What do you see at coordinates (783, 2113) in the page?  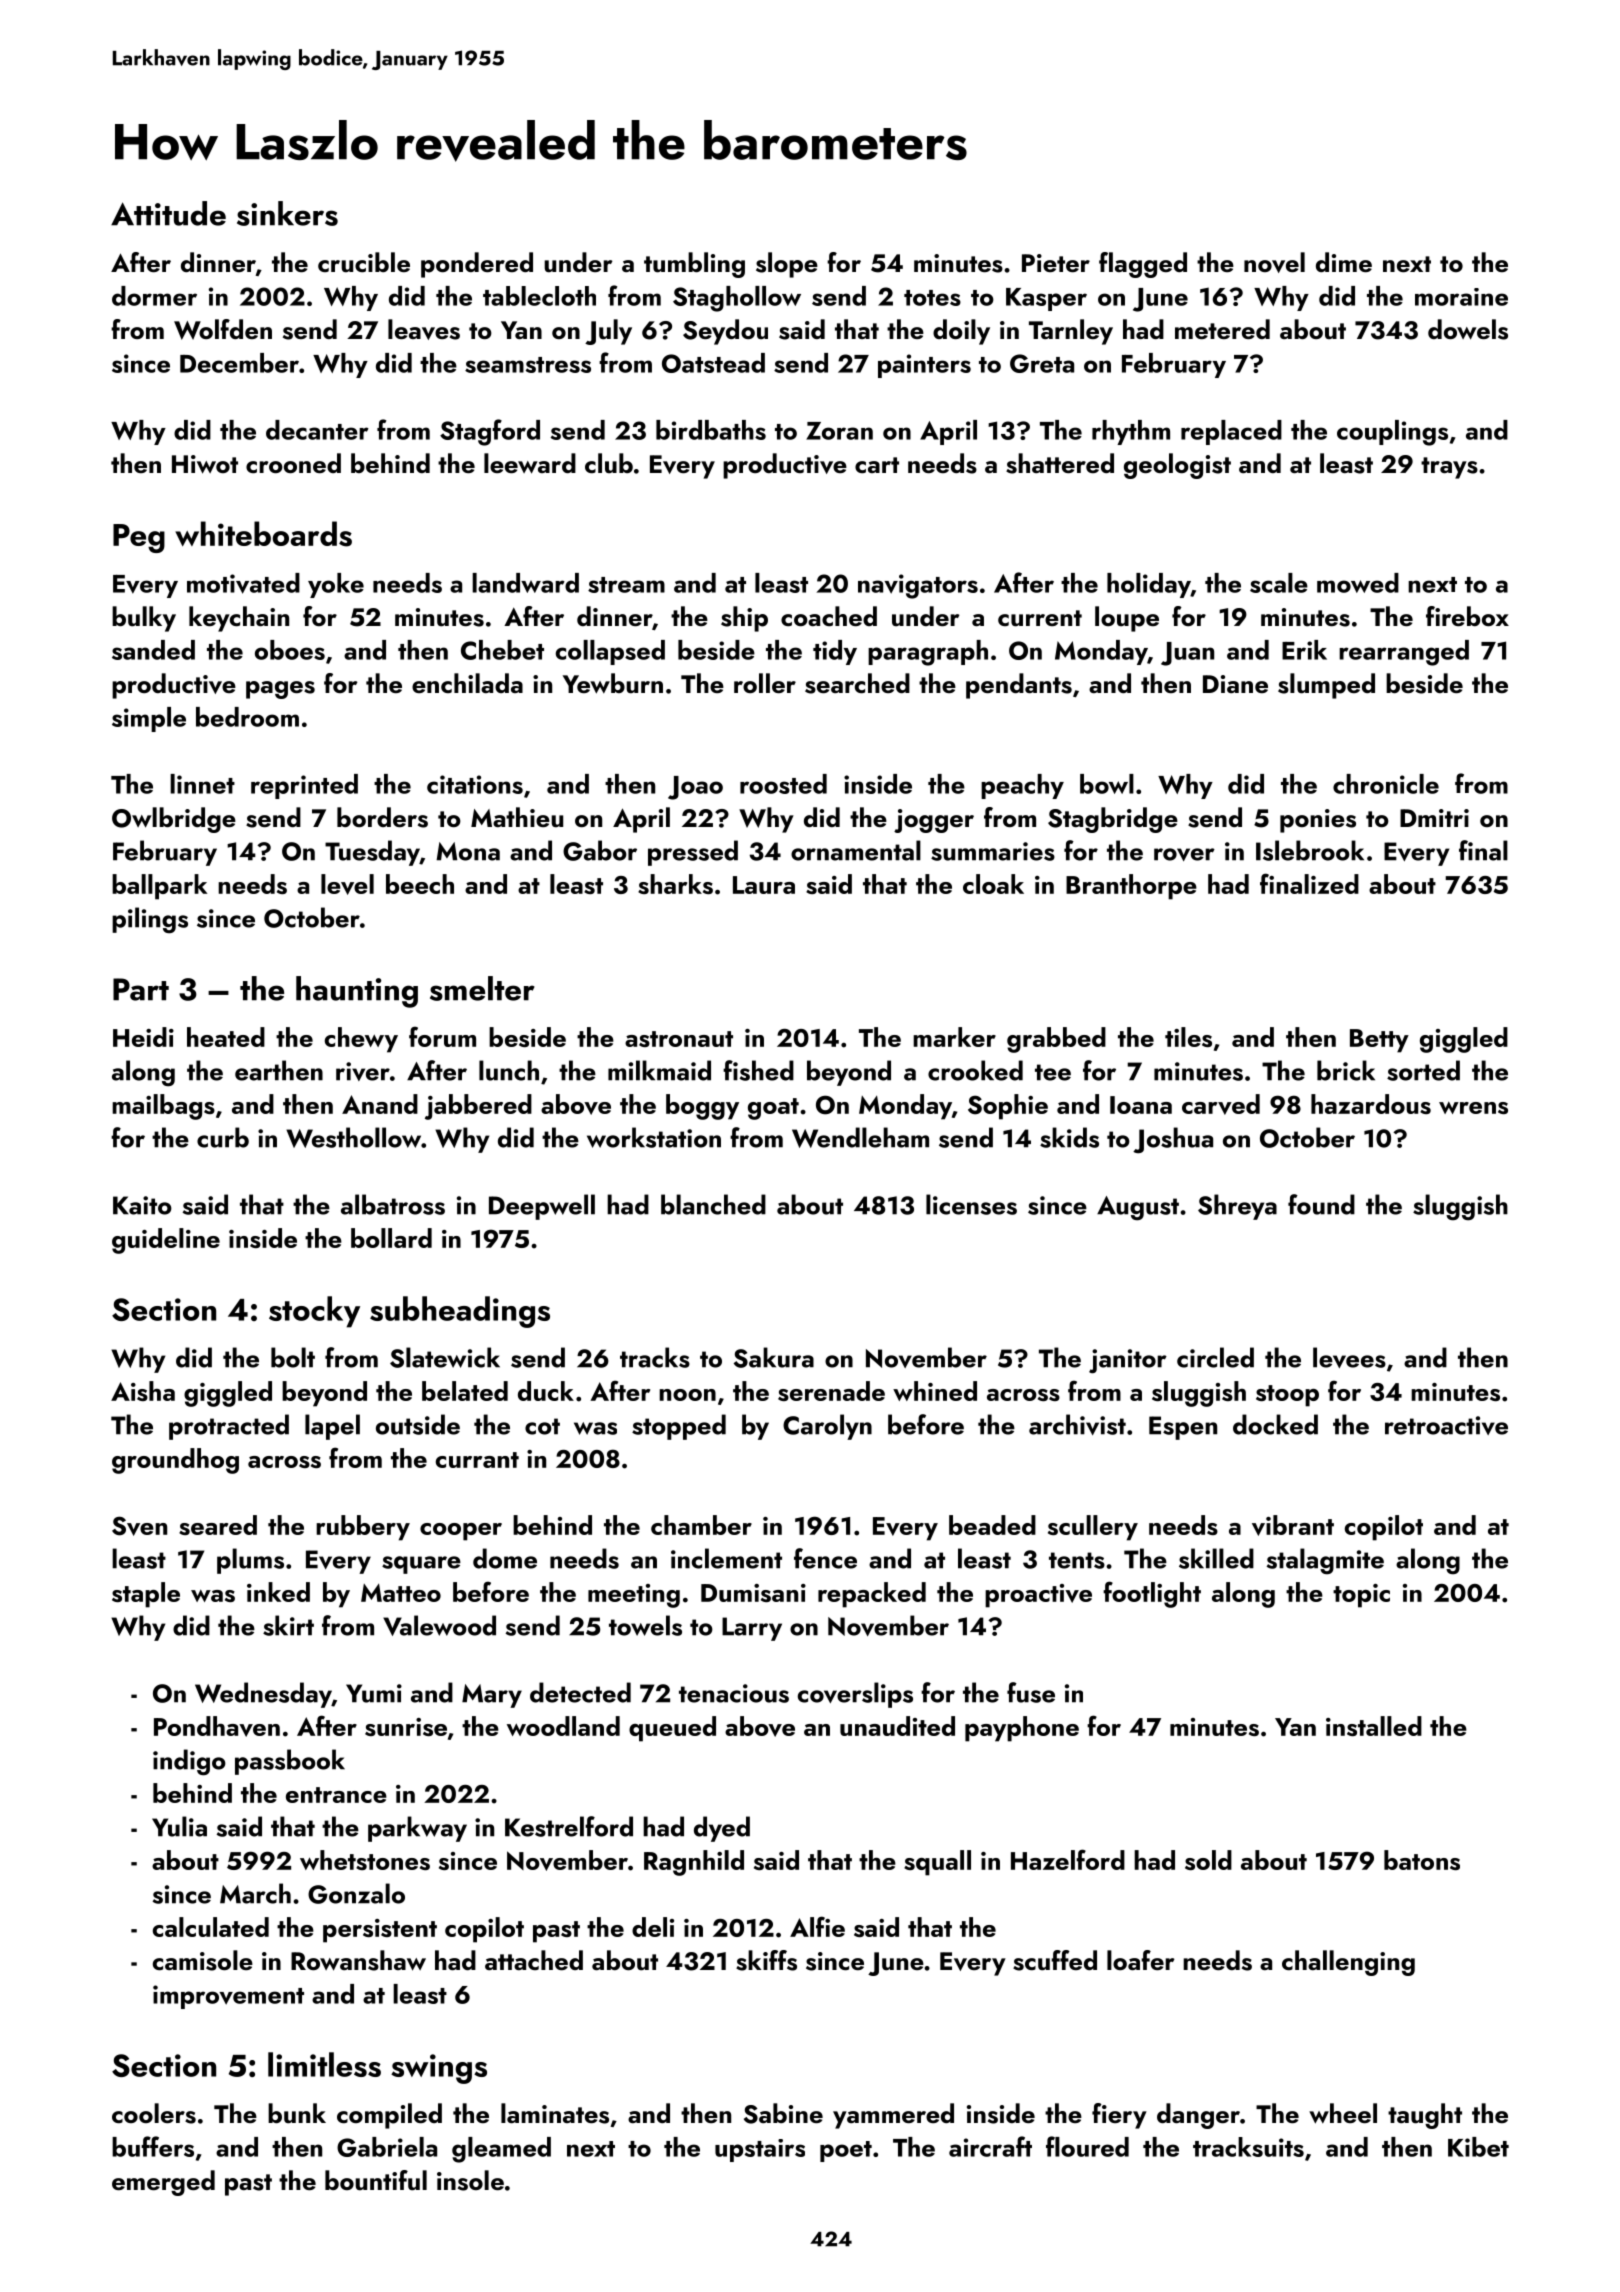 I see `Sabine` at bounding box center [783, 2113].
